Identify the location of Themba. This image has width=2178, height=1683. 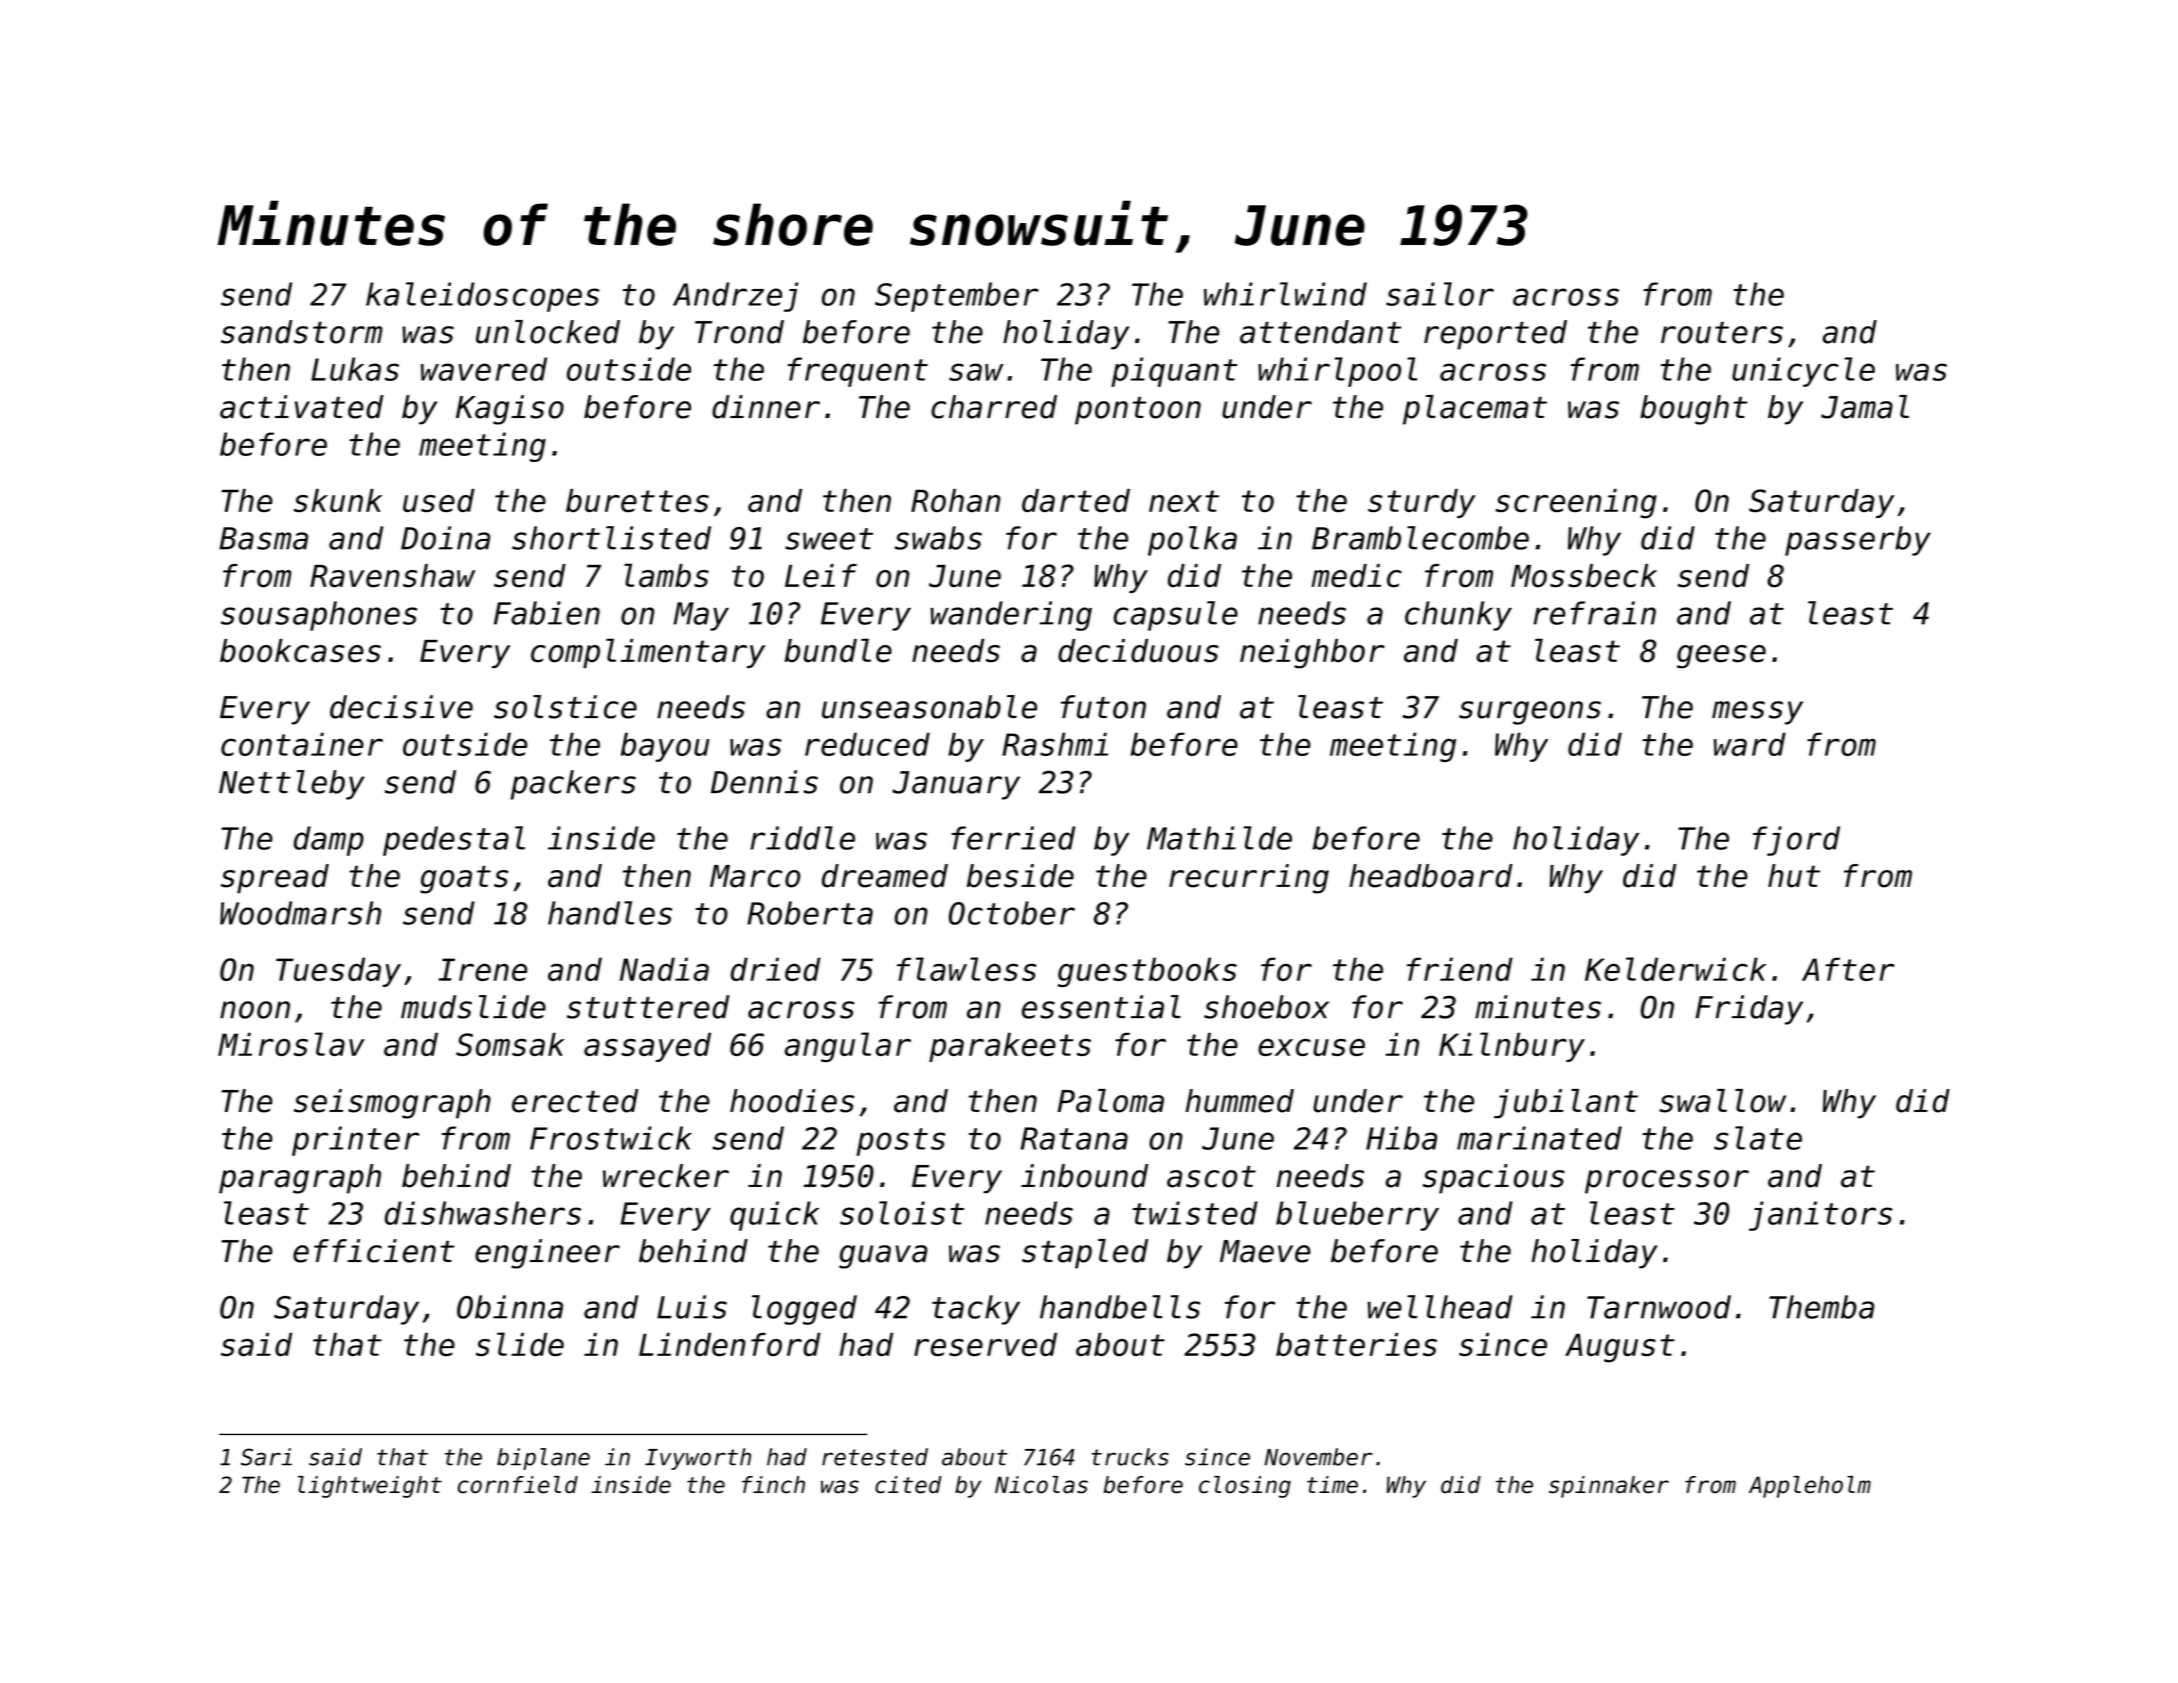
(1821, 1307).
